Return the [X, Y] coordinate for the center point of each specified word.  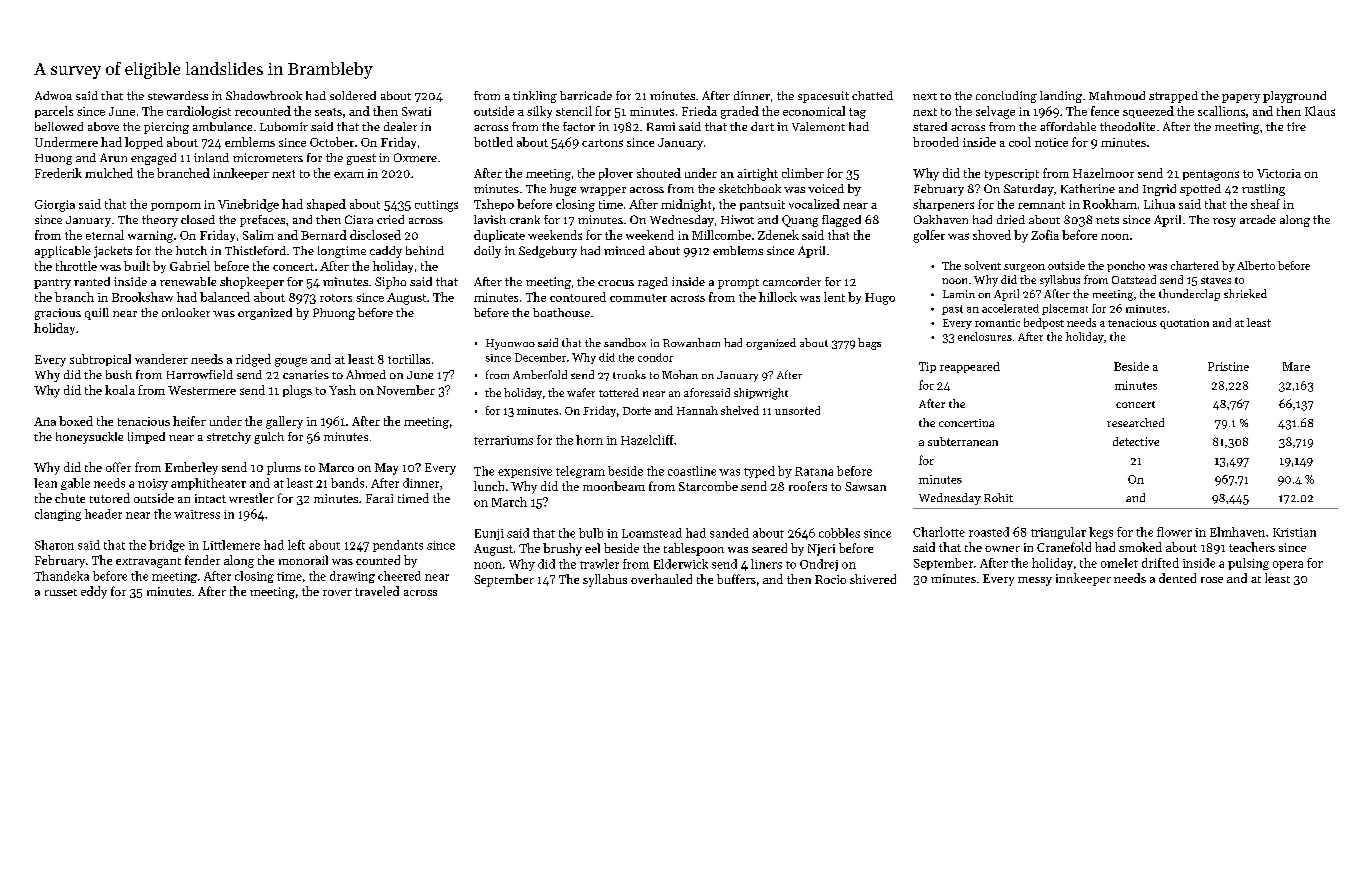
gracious [58, 314]
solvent [983, 265]
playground [1294, 97]
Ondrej [819, 565]
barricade [586, 95]
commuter [638, 298]
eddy [94, 592]
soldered [353, 95]
